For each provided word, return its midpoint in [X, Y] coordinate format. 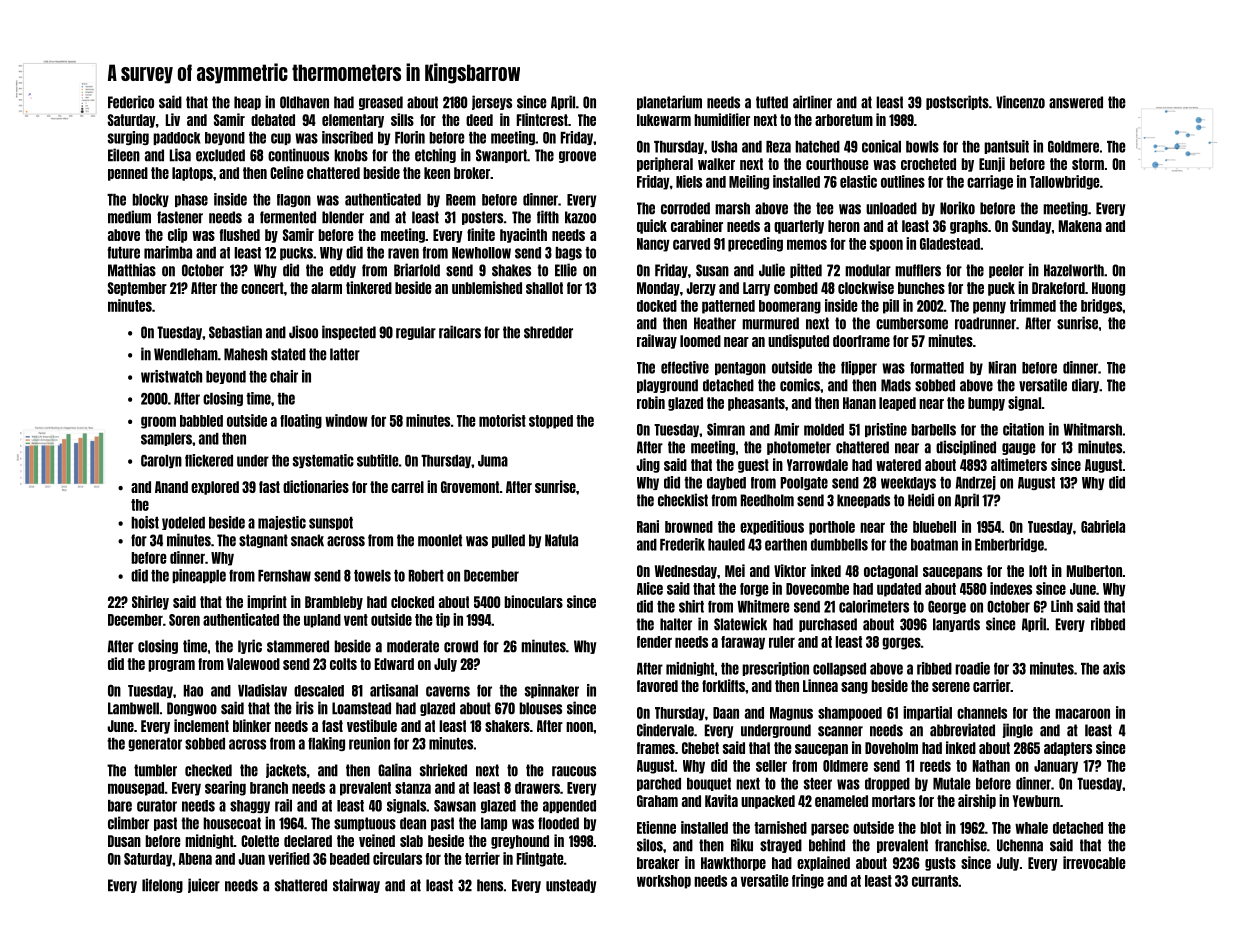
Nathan [991, 766]
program [171, 666]
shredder [548, 332]
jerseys [492, 102]
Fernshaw [284, 576]
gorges [901, 643]
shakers [507, 726]
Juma [493, 461]
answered [1076, 102]
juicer [204, 885]
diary [1085, 385]
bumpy [986, 404]
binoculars [533, 601]
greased [381, 103]
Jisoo [303, 332]
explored [215, 488]
